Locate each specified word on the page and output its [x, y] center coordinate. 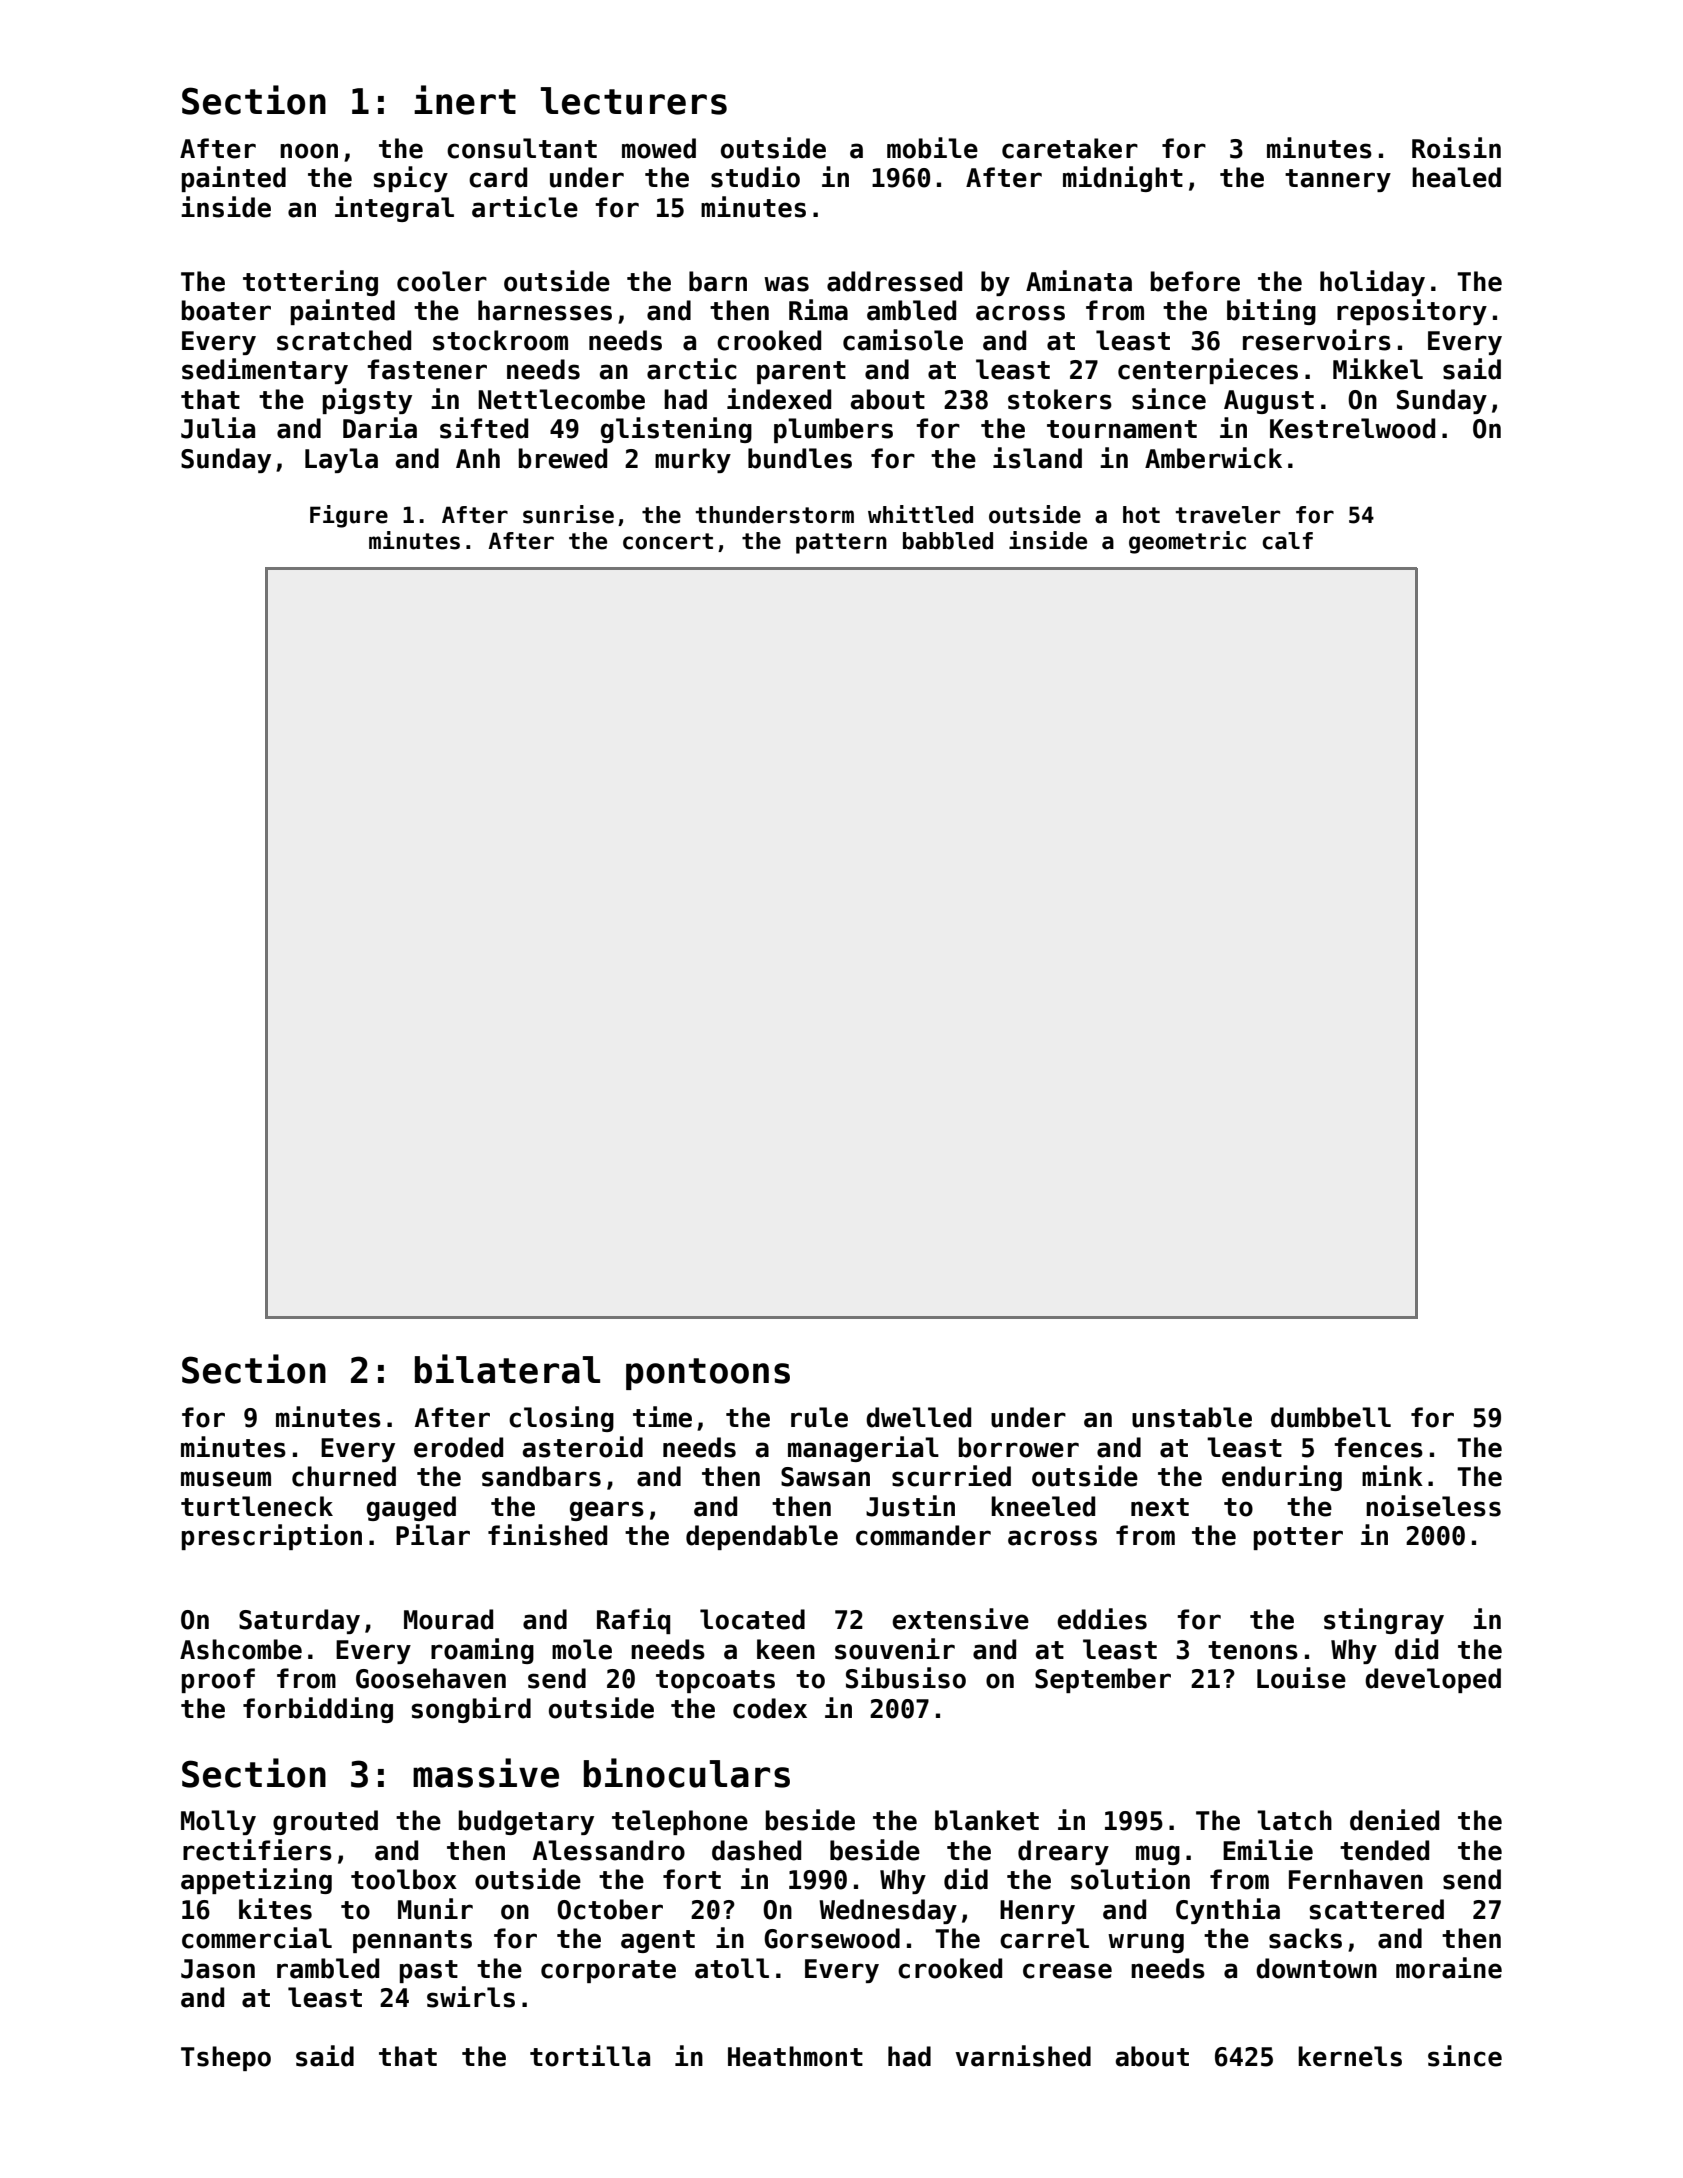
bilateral [507, 1369]
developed [1433, 1680]
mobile [932, 148]
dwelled [918, 1417]
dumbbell [1331, 1417]
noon [309, 151]
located [752, 1619]
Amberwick [1213, 458]
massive [486, 1773]
